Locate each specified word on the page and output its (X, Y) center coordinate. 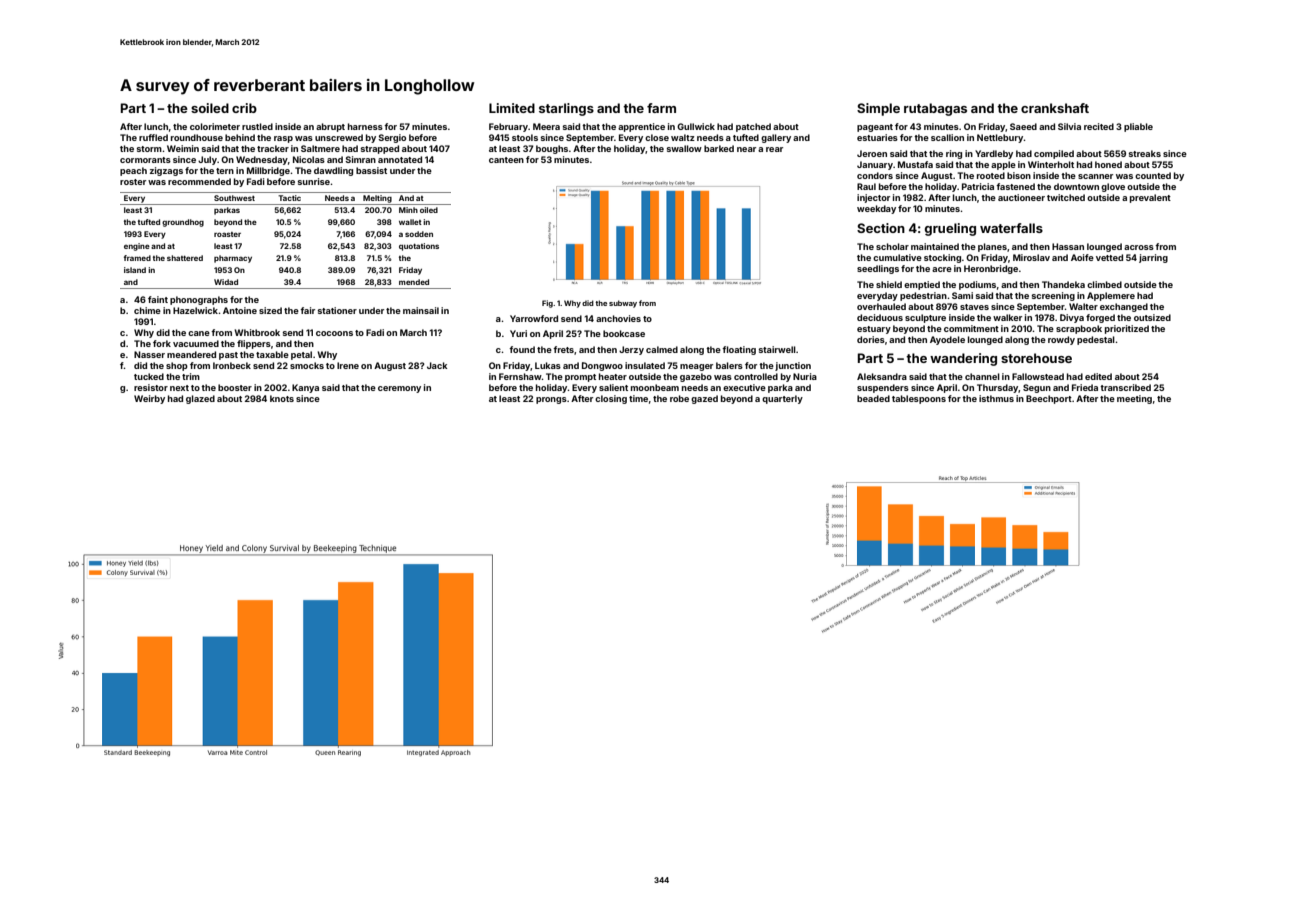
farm (661, 108)
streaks (1144, 153)
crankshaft (1055, 108)
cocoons (334, 333)
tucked (149, 376)
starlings (566, 109)
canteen (506, 160)
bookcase (624, 333)
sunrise (313, 181)
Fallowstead (1038, 376)
